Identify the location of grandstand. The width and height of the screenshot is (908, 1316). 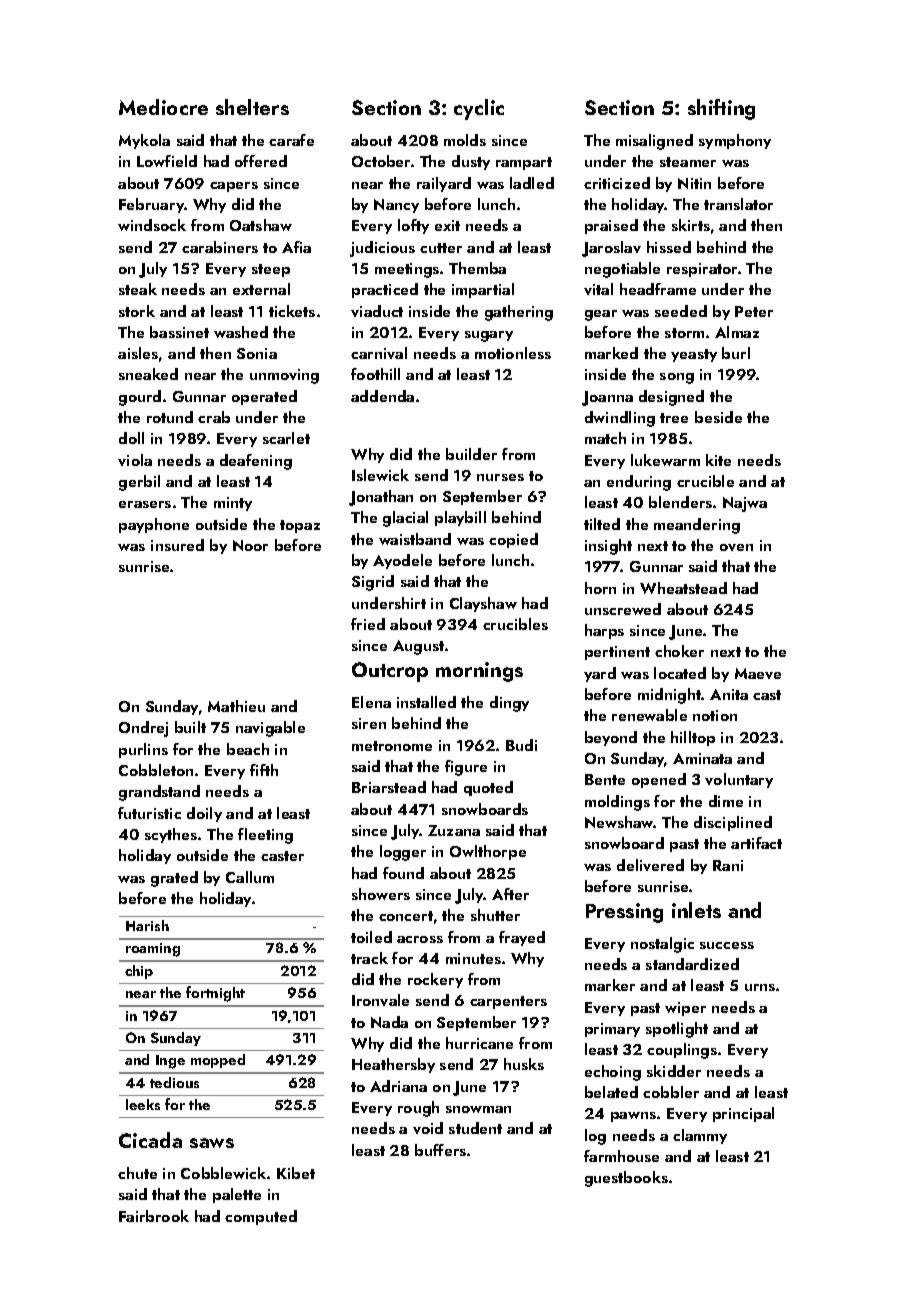
(159, 793).
